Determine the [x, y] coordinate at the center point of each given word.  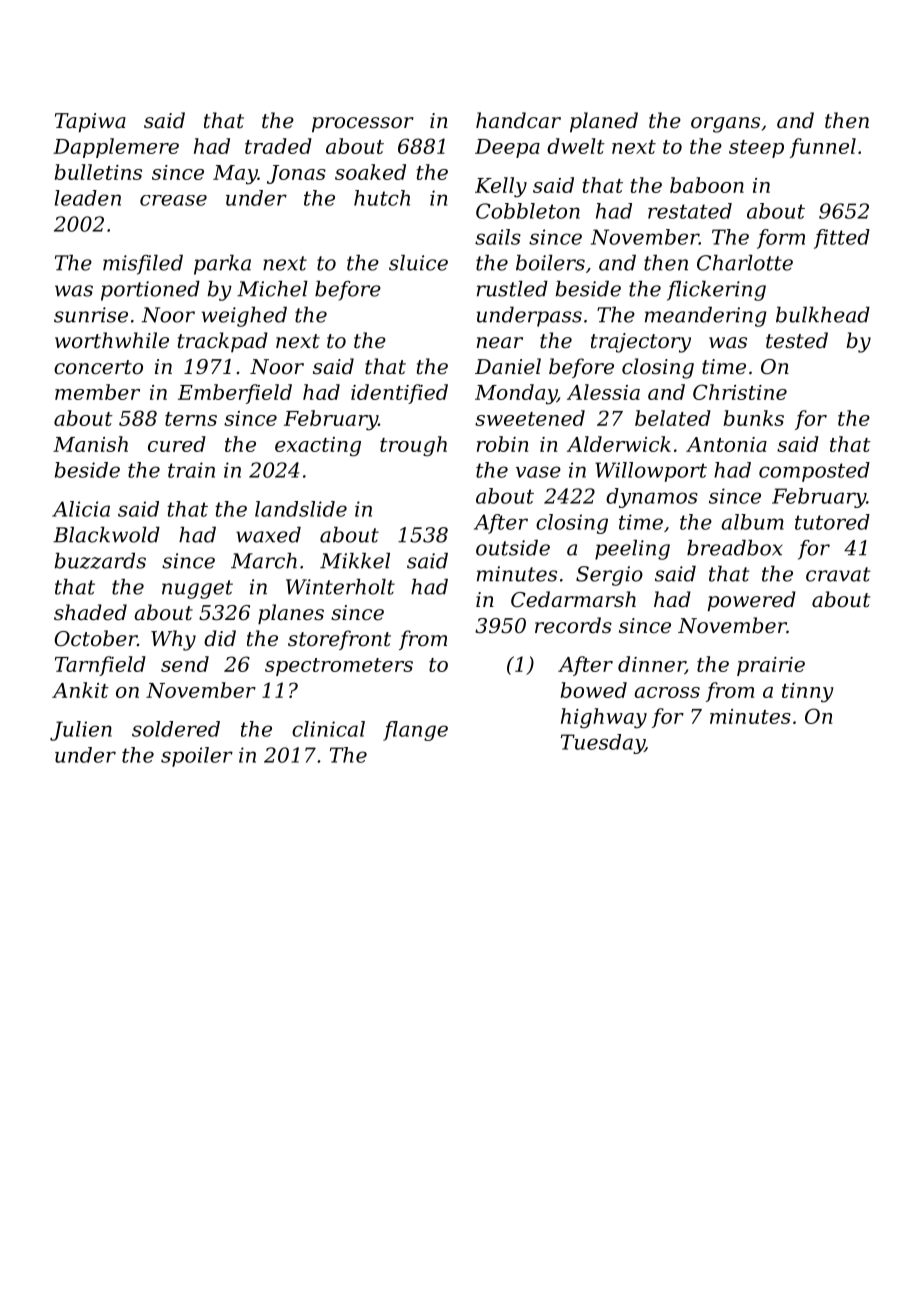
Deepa [507, 148]
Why [173, 640]
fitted [842, 239]
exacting [318, 447]
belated [673, 418]
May [235, 175]
